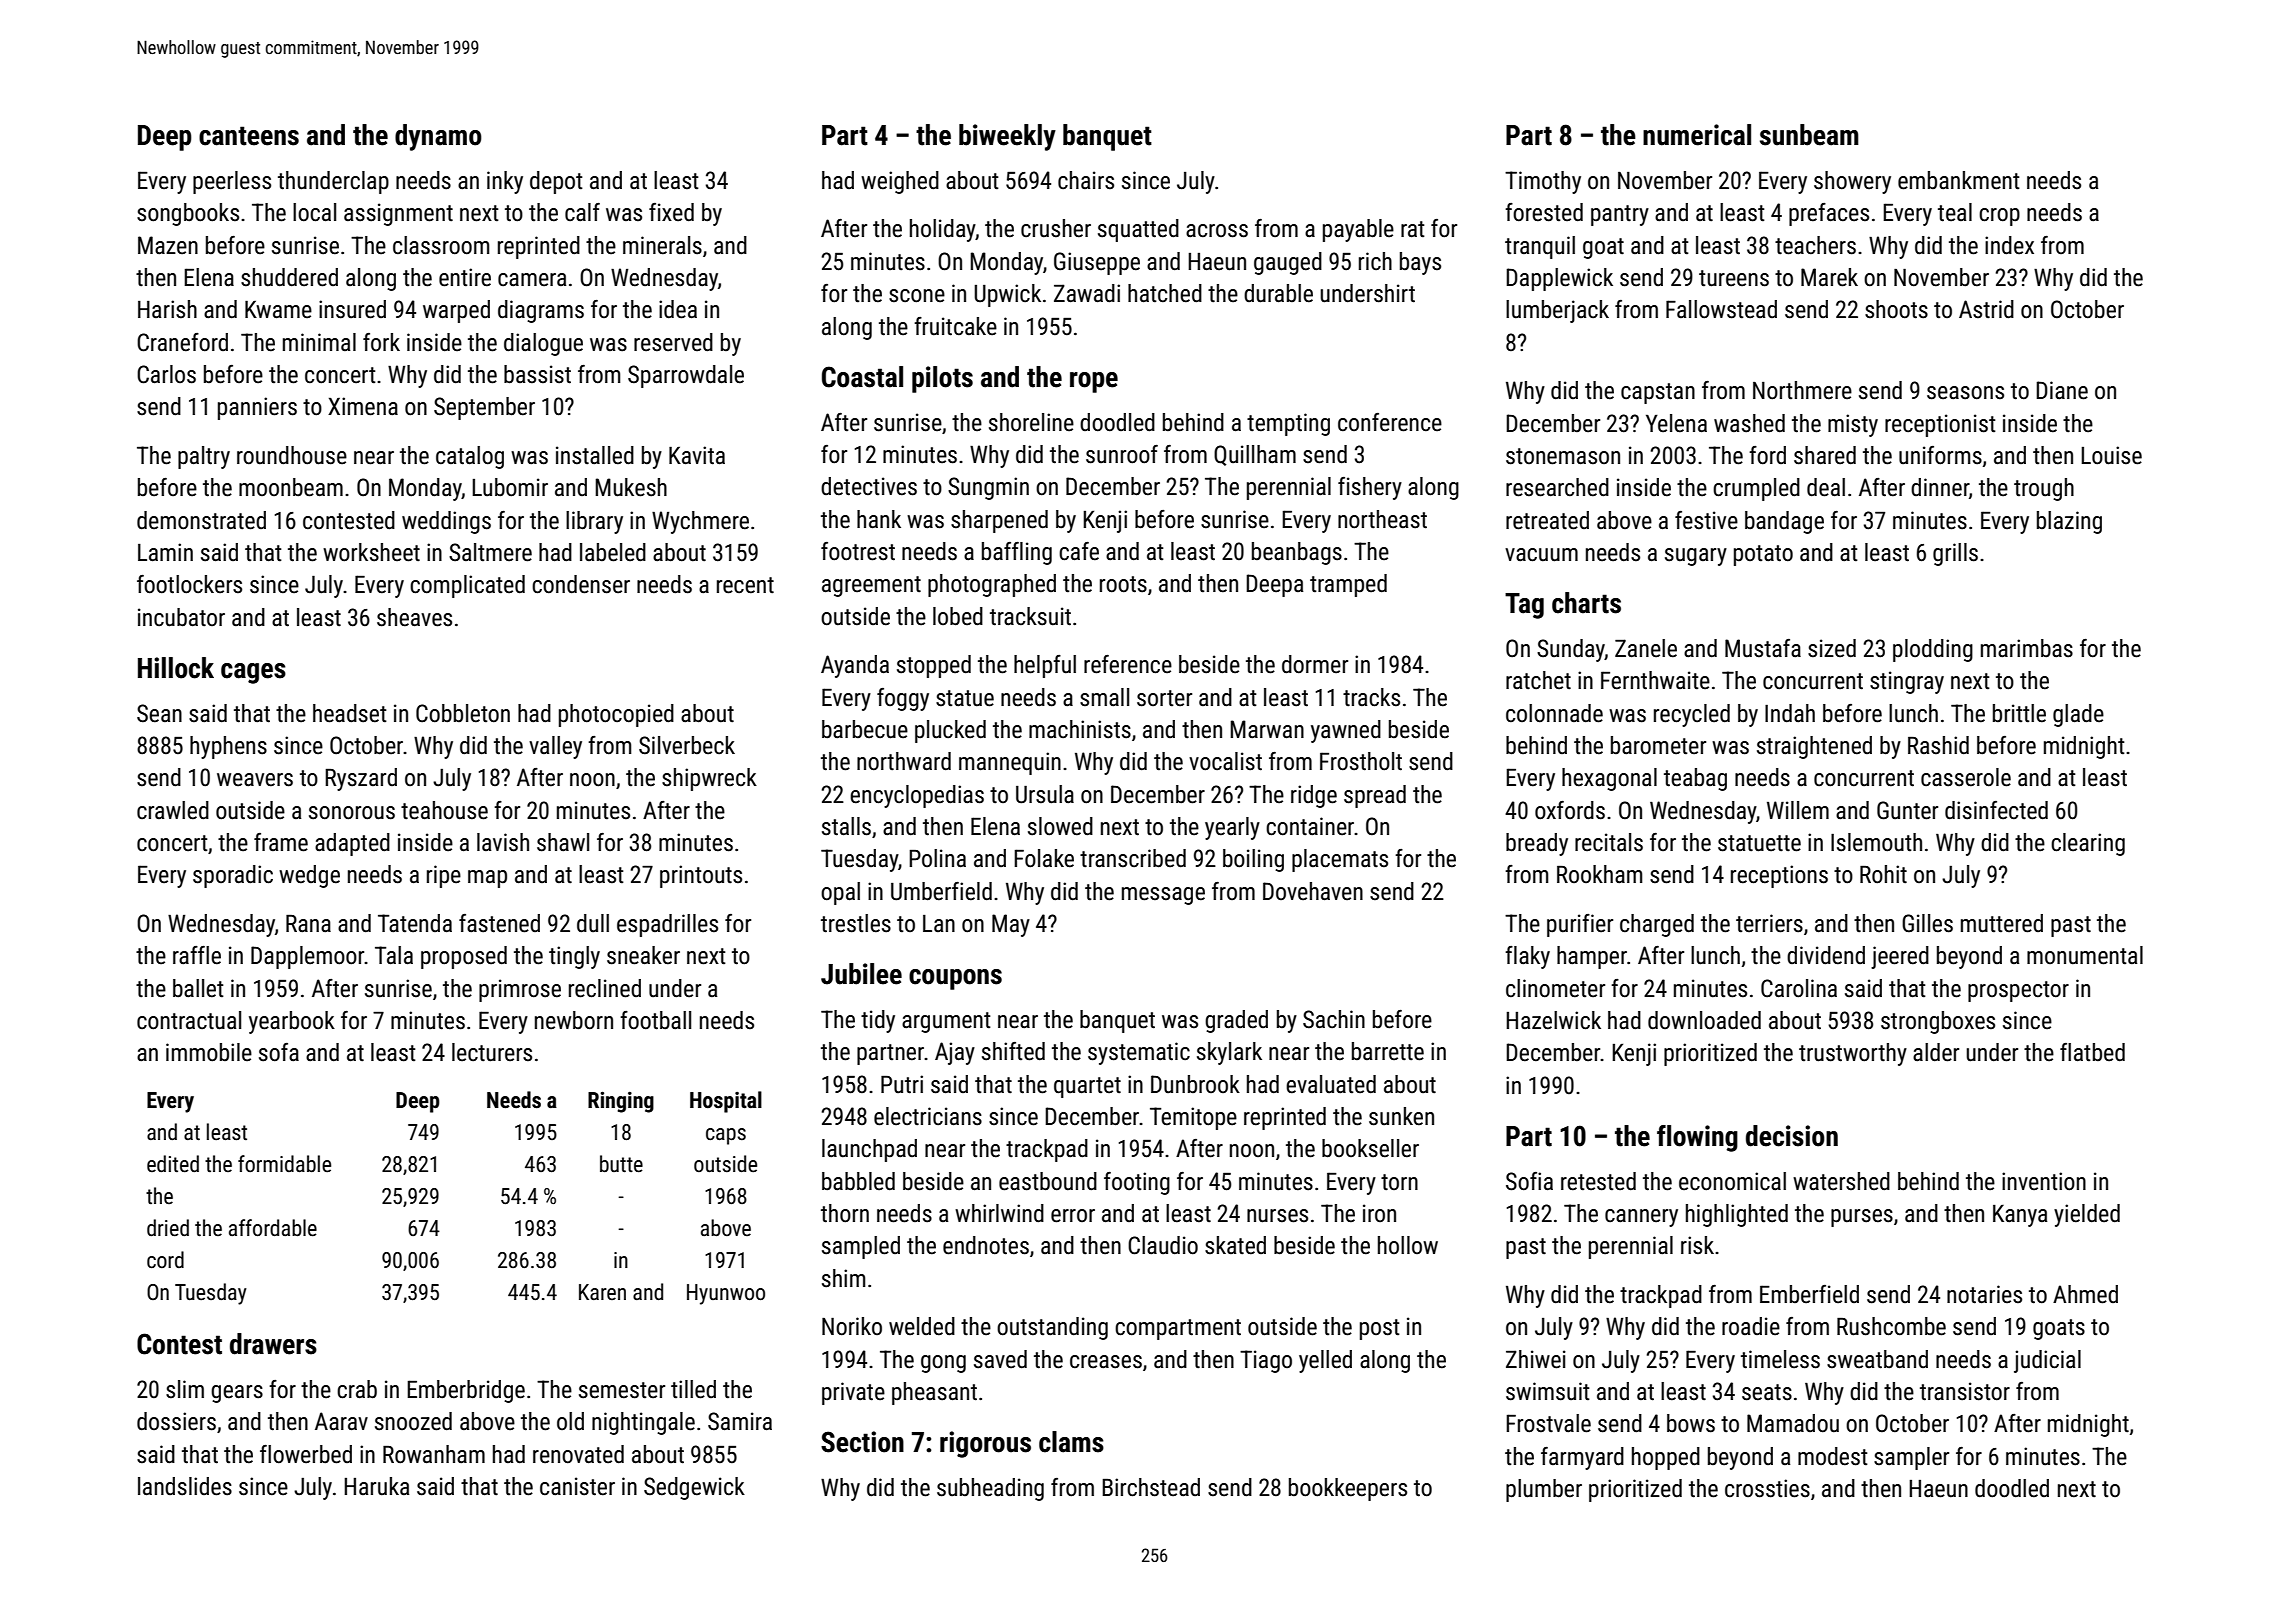 This screenshot has height=1614, width=2282. I want to click on canteens, so click(249, 136).
